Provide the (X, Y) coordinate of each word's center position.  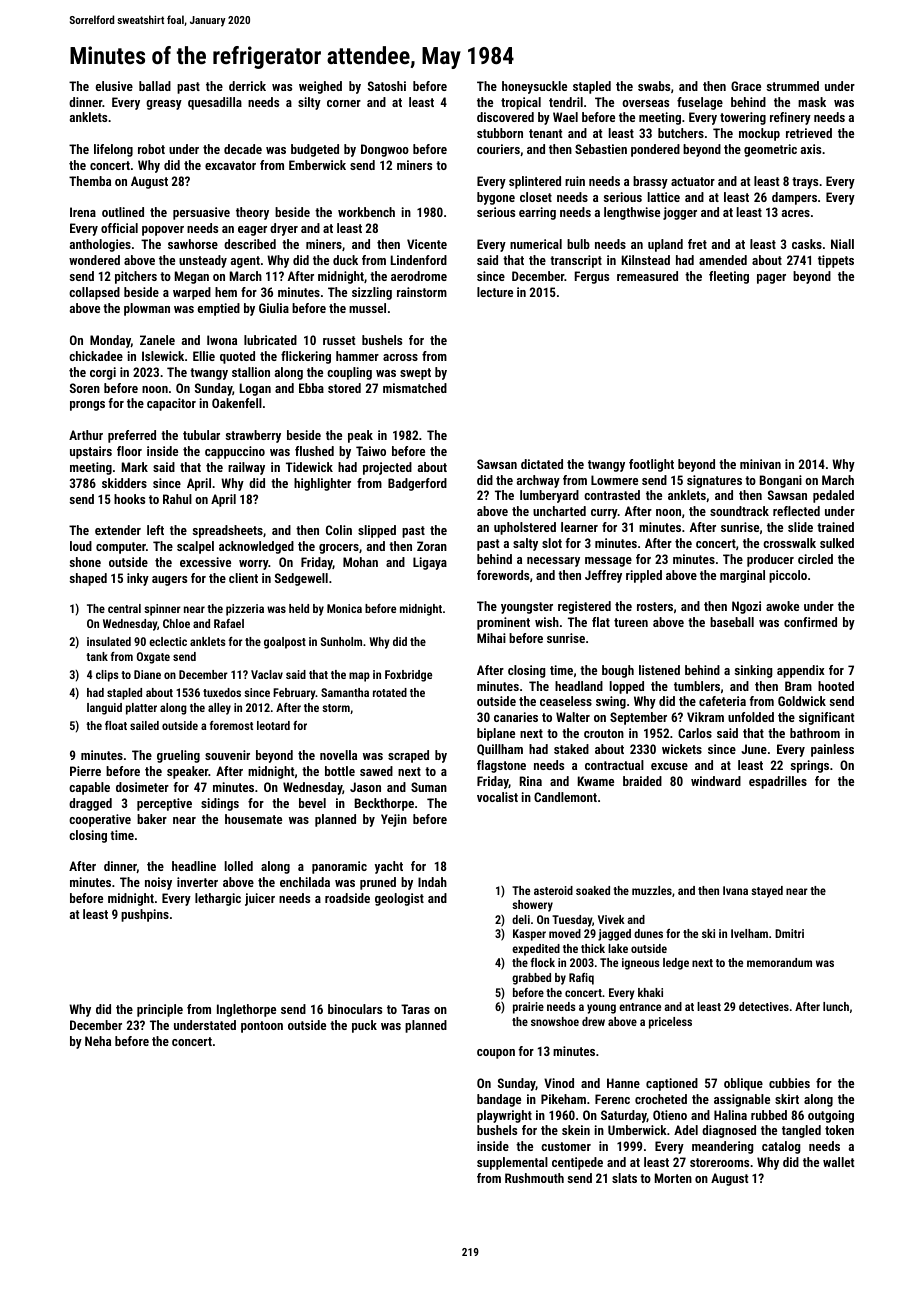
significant (826, 718)
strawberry (253, 436)
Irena (83, 212)
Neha (98, 1041)
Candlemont (565, 797)
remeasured (647, 276)
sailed (144, 725)
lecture (495, 292)
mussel (367, 308)
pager (771, 279)
